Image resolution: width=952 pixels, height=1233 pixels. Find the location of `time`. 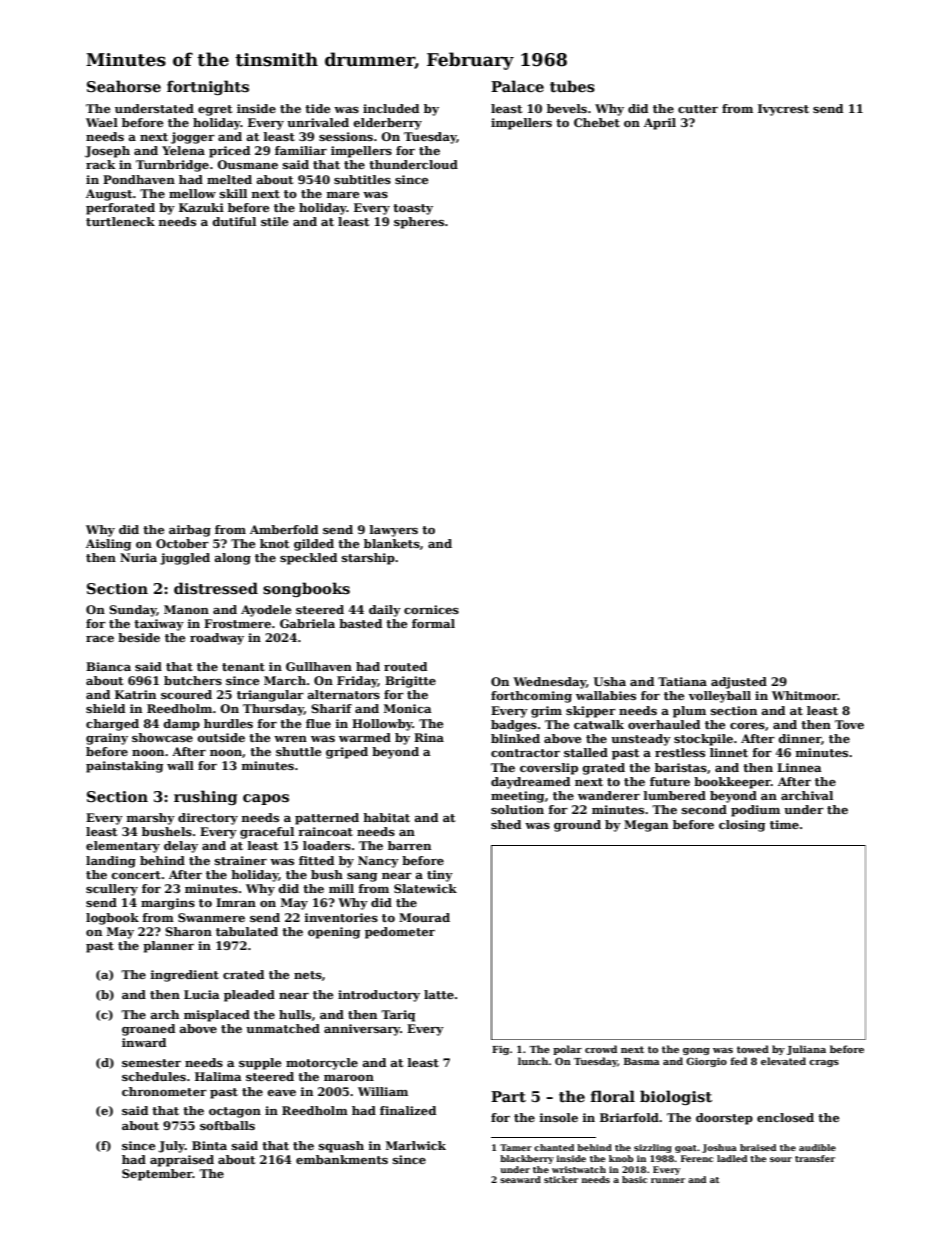

time is located at coordinates (784, 824).
